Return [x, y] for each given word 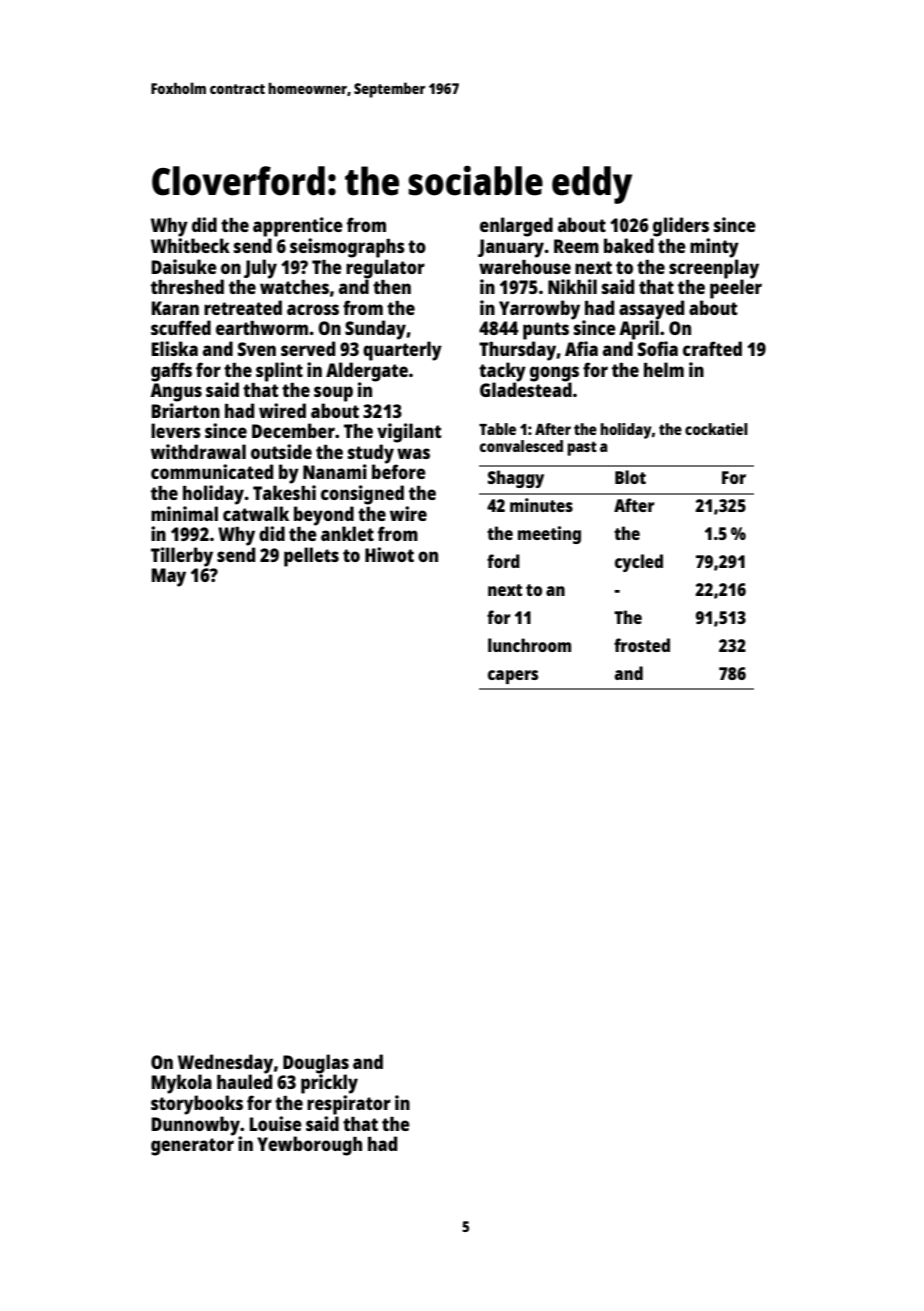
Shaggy [516, 479]
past [582, 448]
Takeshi [284, 492]
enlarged [516, 227]
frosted [642, 645]
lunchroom [529, 645]
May [169, 577]
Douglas [316, 1064]
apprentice [298, 227]
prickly [329, 1084]
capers [513, 677]
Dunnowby [196, 1126]
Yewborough [309, 1146]
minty [714, 248]
